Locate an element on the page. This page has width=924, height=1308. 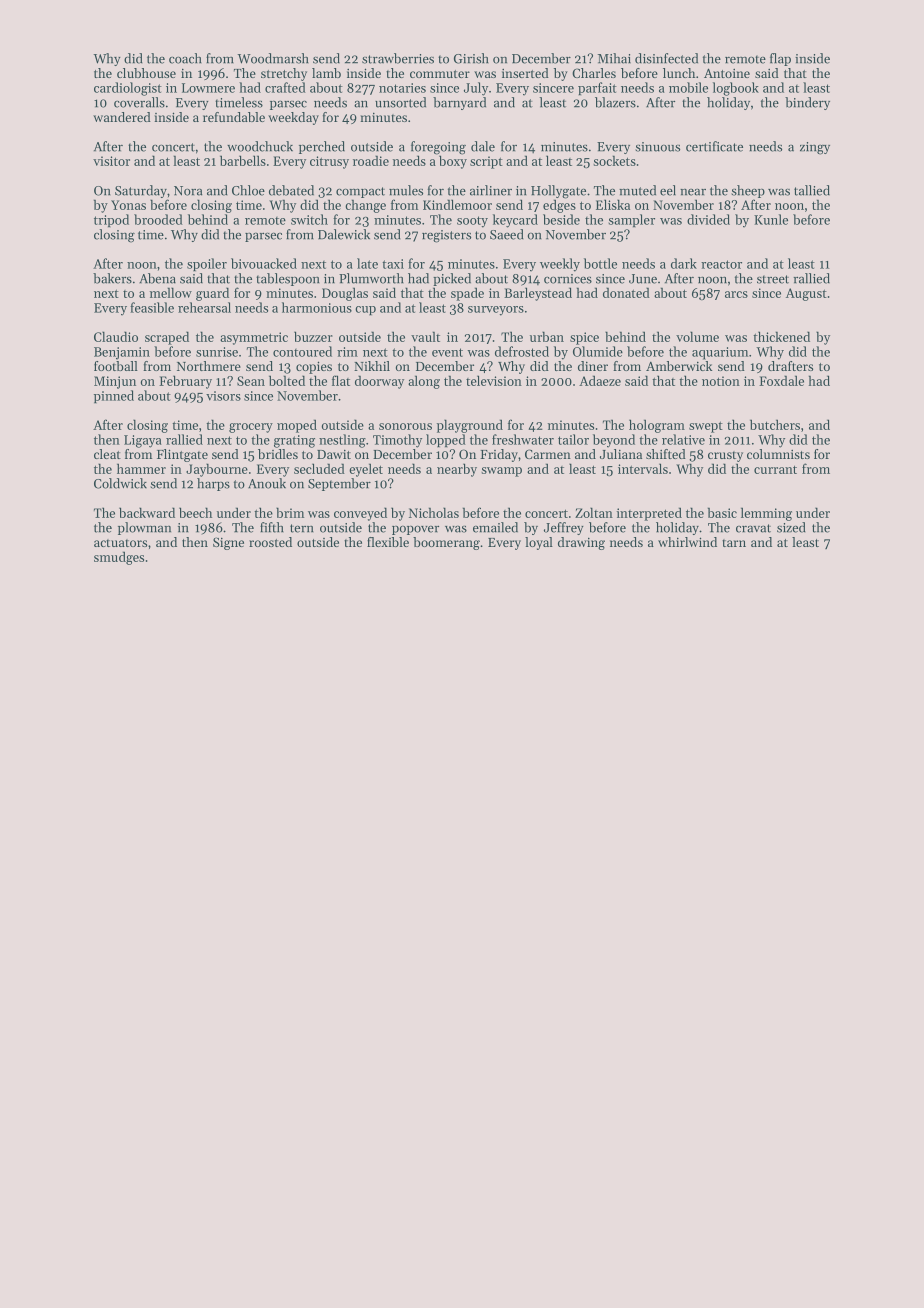
emailed is located at coordinates (495, 527).
